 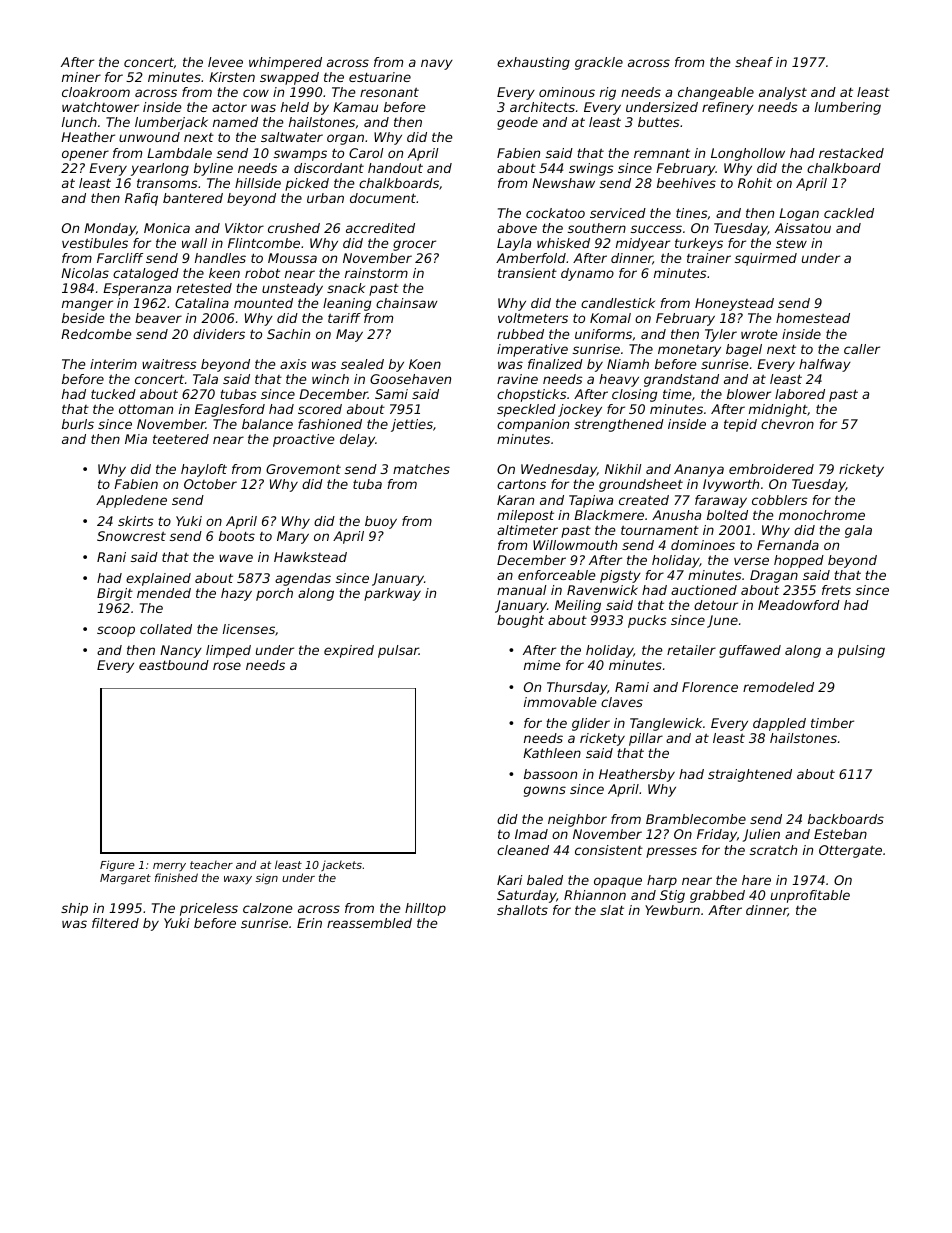 I want to click on retested, so click(x=204, y=288).
